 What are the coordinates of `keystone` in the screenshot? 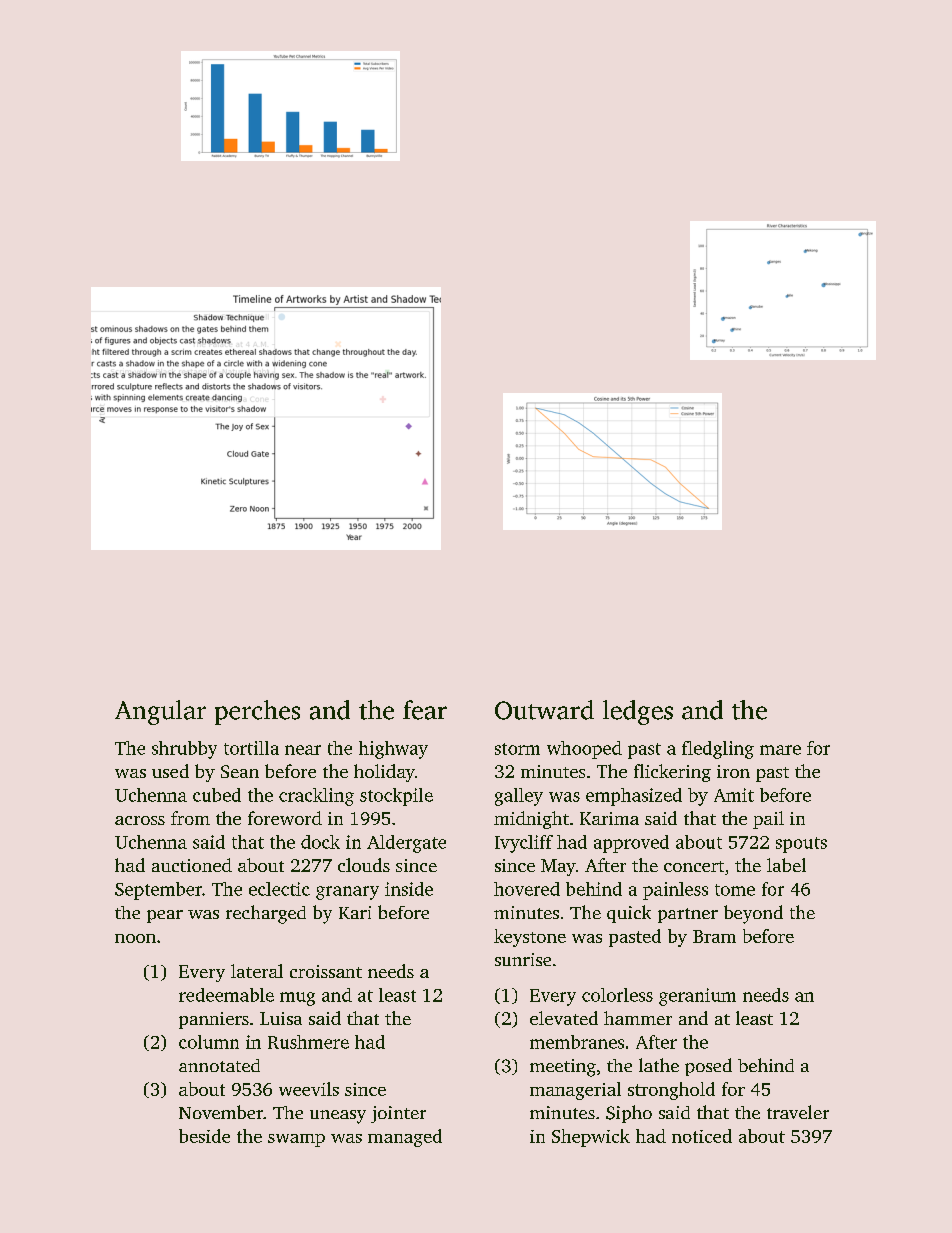 It's located at (530, 938).
